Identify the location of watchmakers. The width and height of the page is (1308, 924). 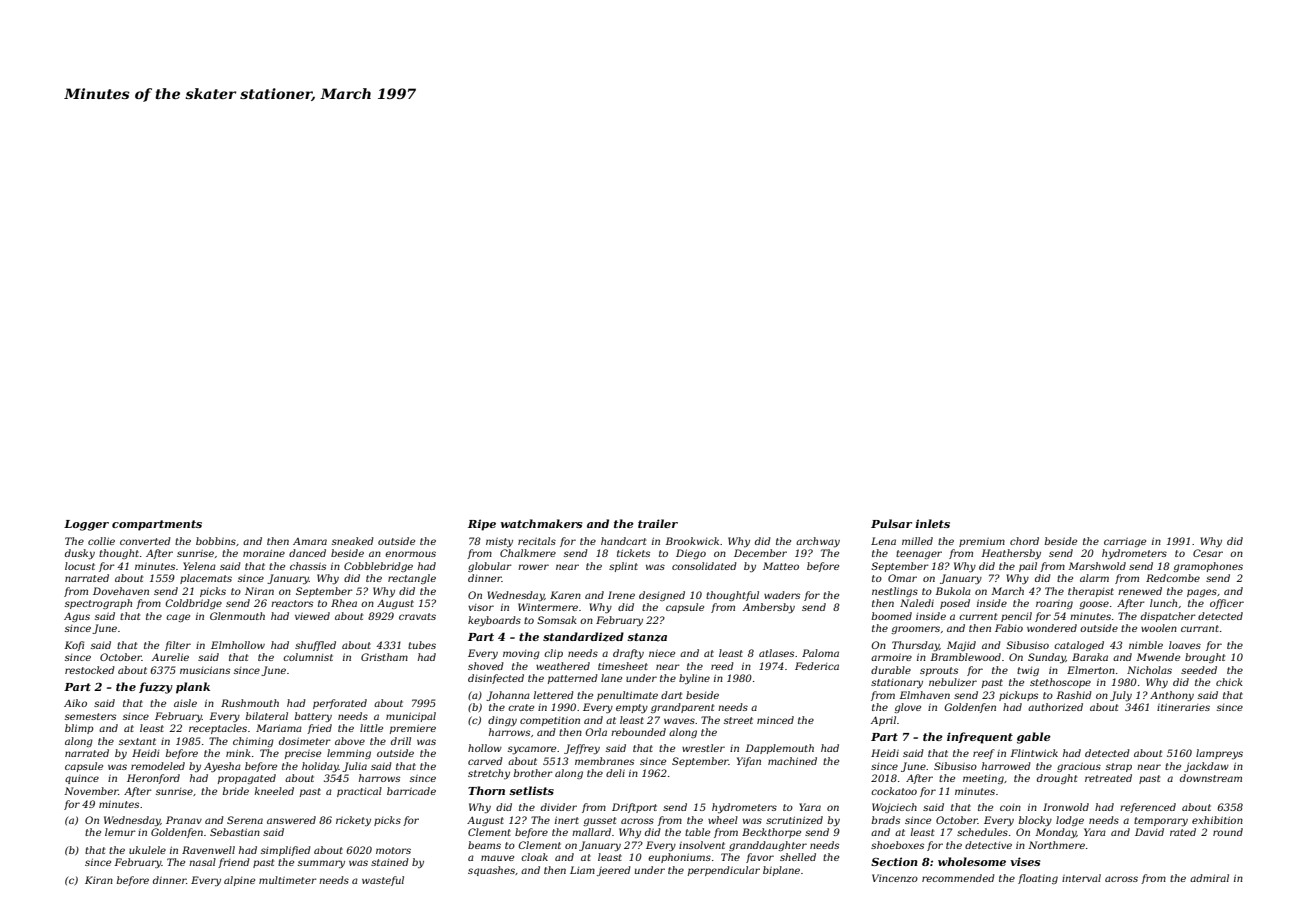
(541, 523).
